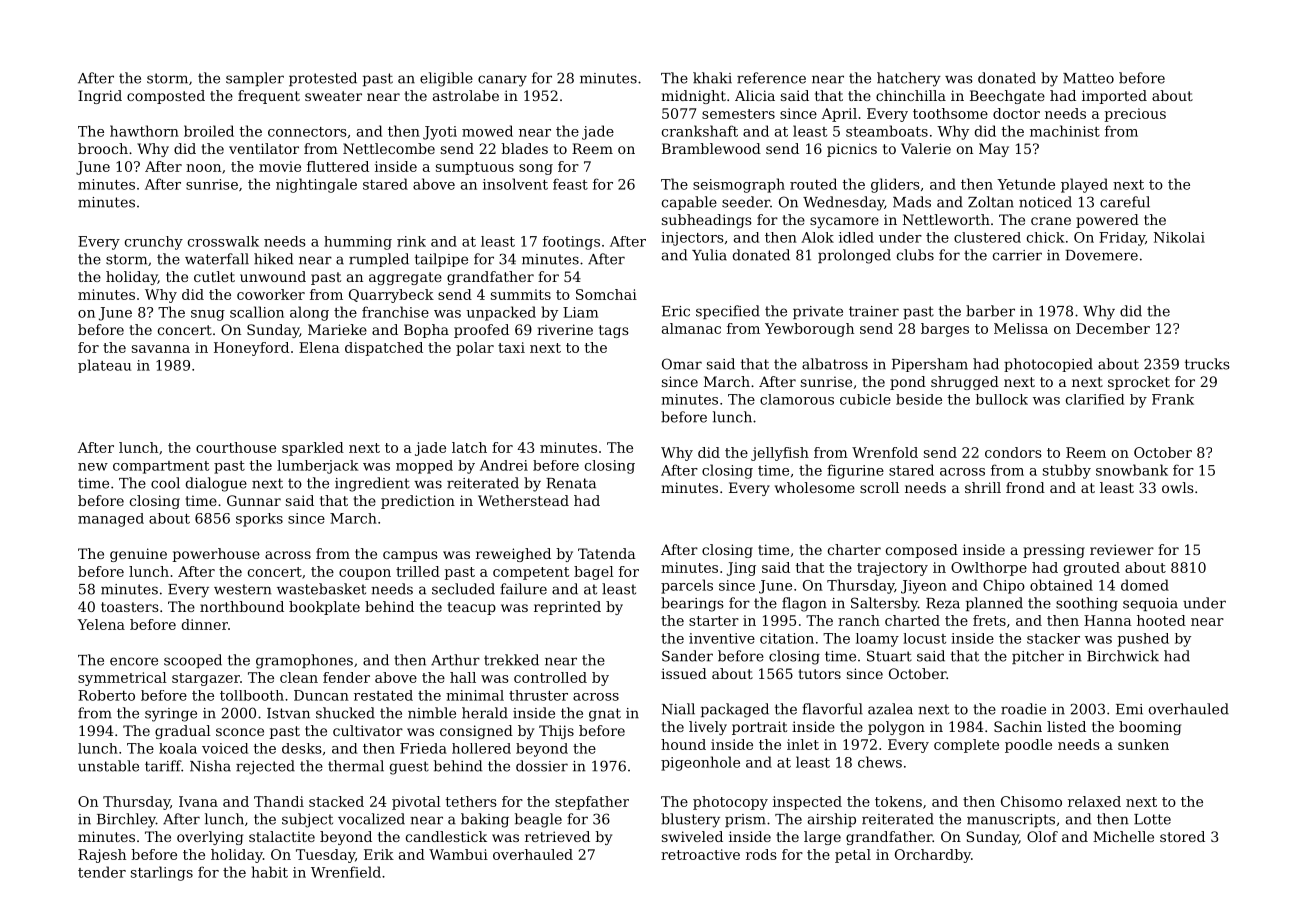 This screenshot has width=1308, height=924. What do you see at coordinates (711, 148) in the screenshot?
I see `Bramblewood` at bounding box center [711, 148].
